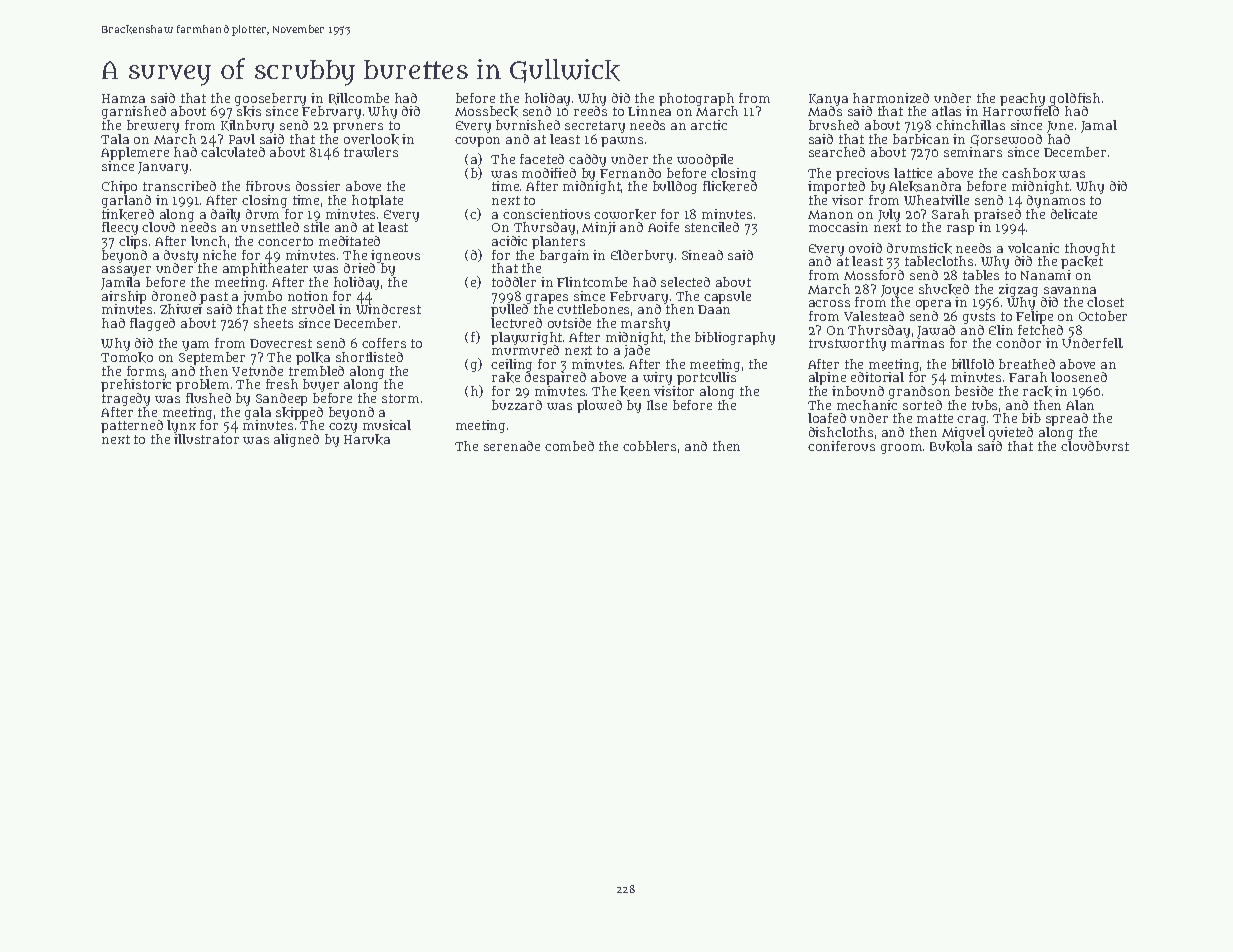 This page has width=1233, height=952. Describe the element at coordinates (944, 289) in the page. I see `shucked` at that location.
